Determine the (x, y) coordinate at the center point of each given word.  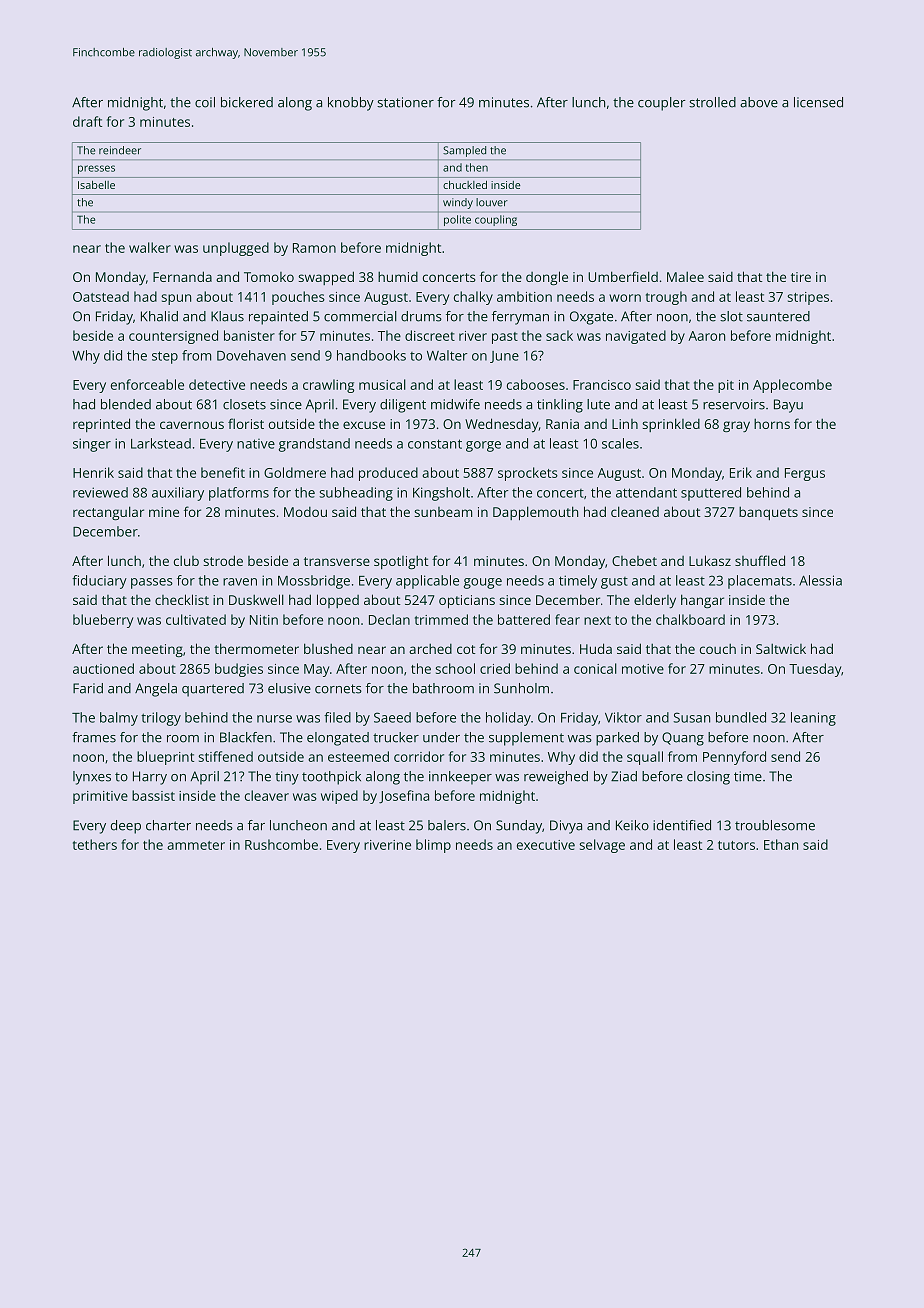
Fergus (805, 474)
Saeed (392, 717)
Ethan (781, 844)
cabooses (536, 384)
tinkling (560, 406)
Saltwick (781, 648)
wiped (339, 797)
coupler (662, 104)
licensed (818, 102)
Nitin (264, 620)
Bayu (788, 406)
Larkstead (161, 443)
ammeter (196, 845)
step (165, 357)
